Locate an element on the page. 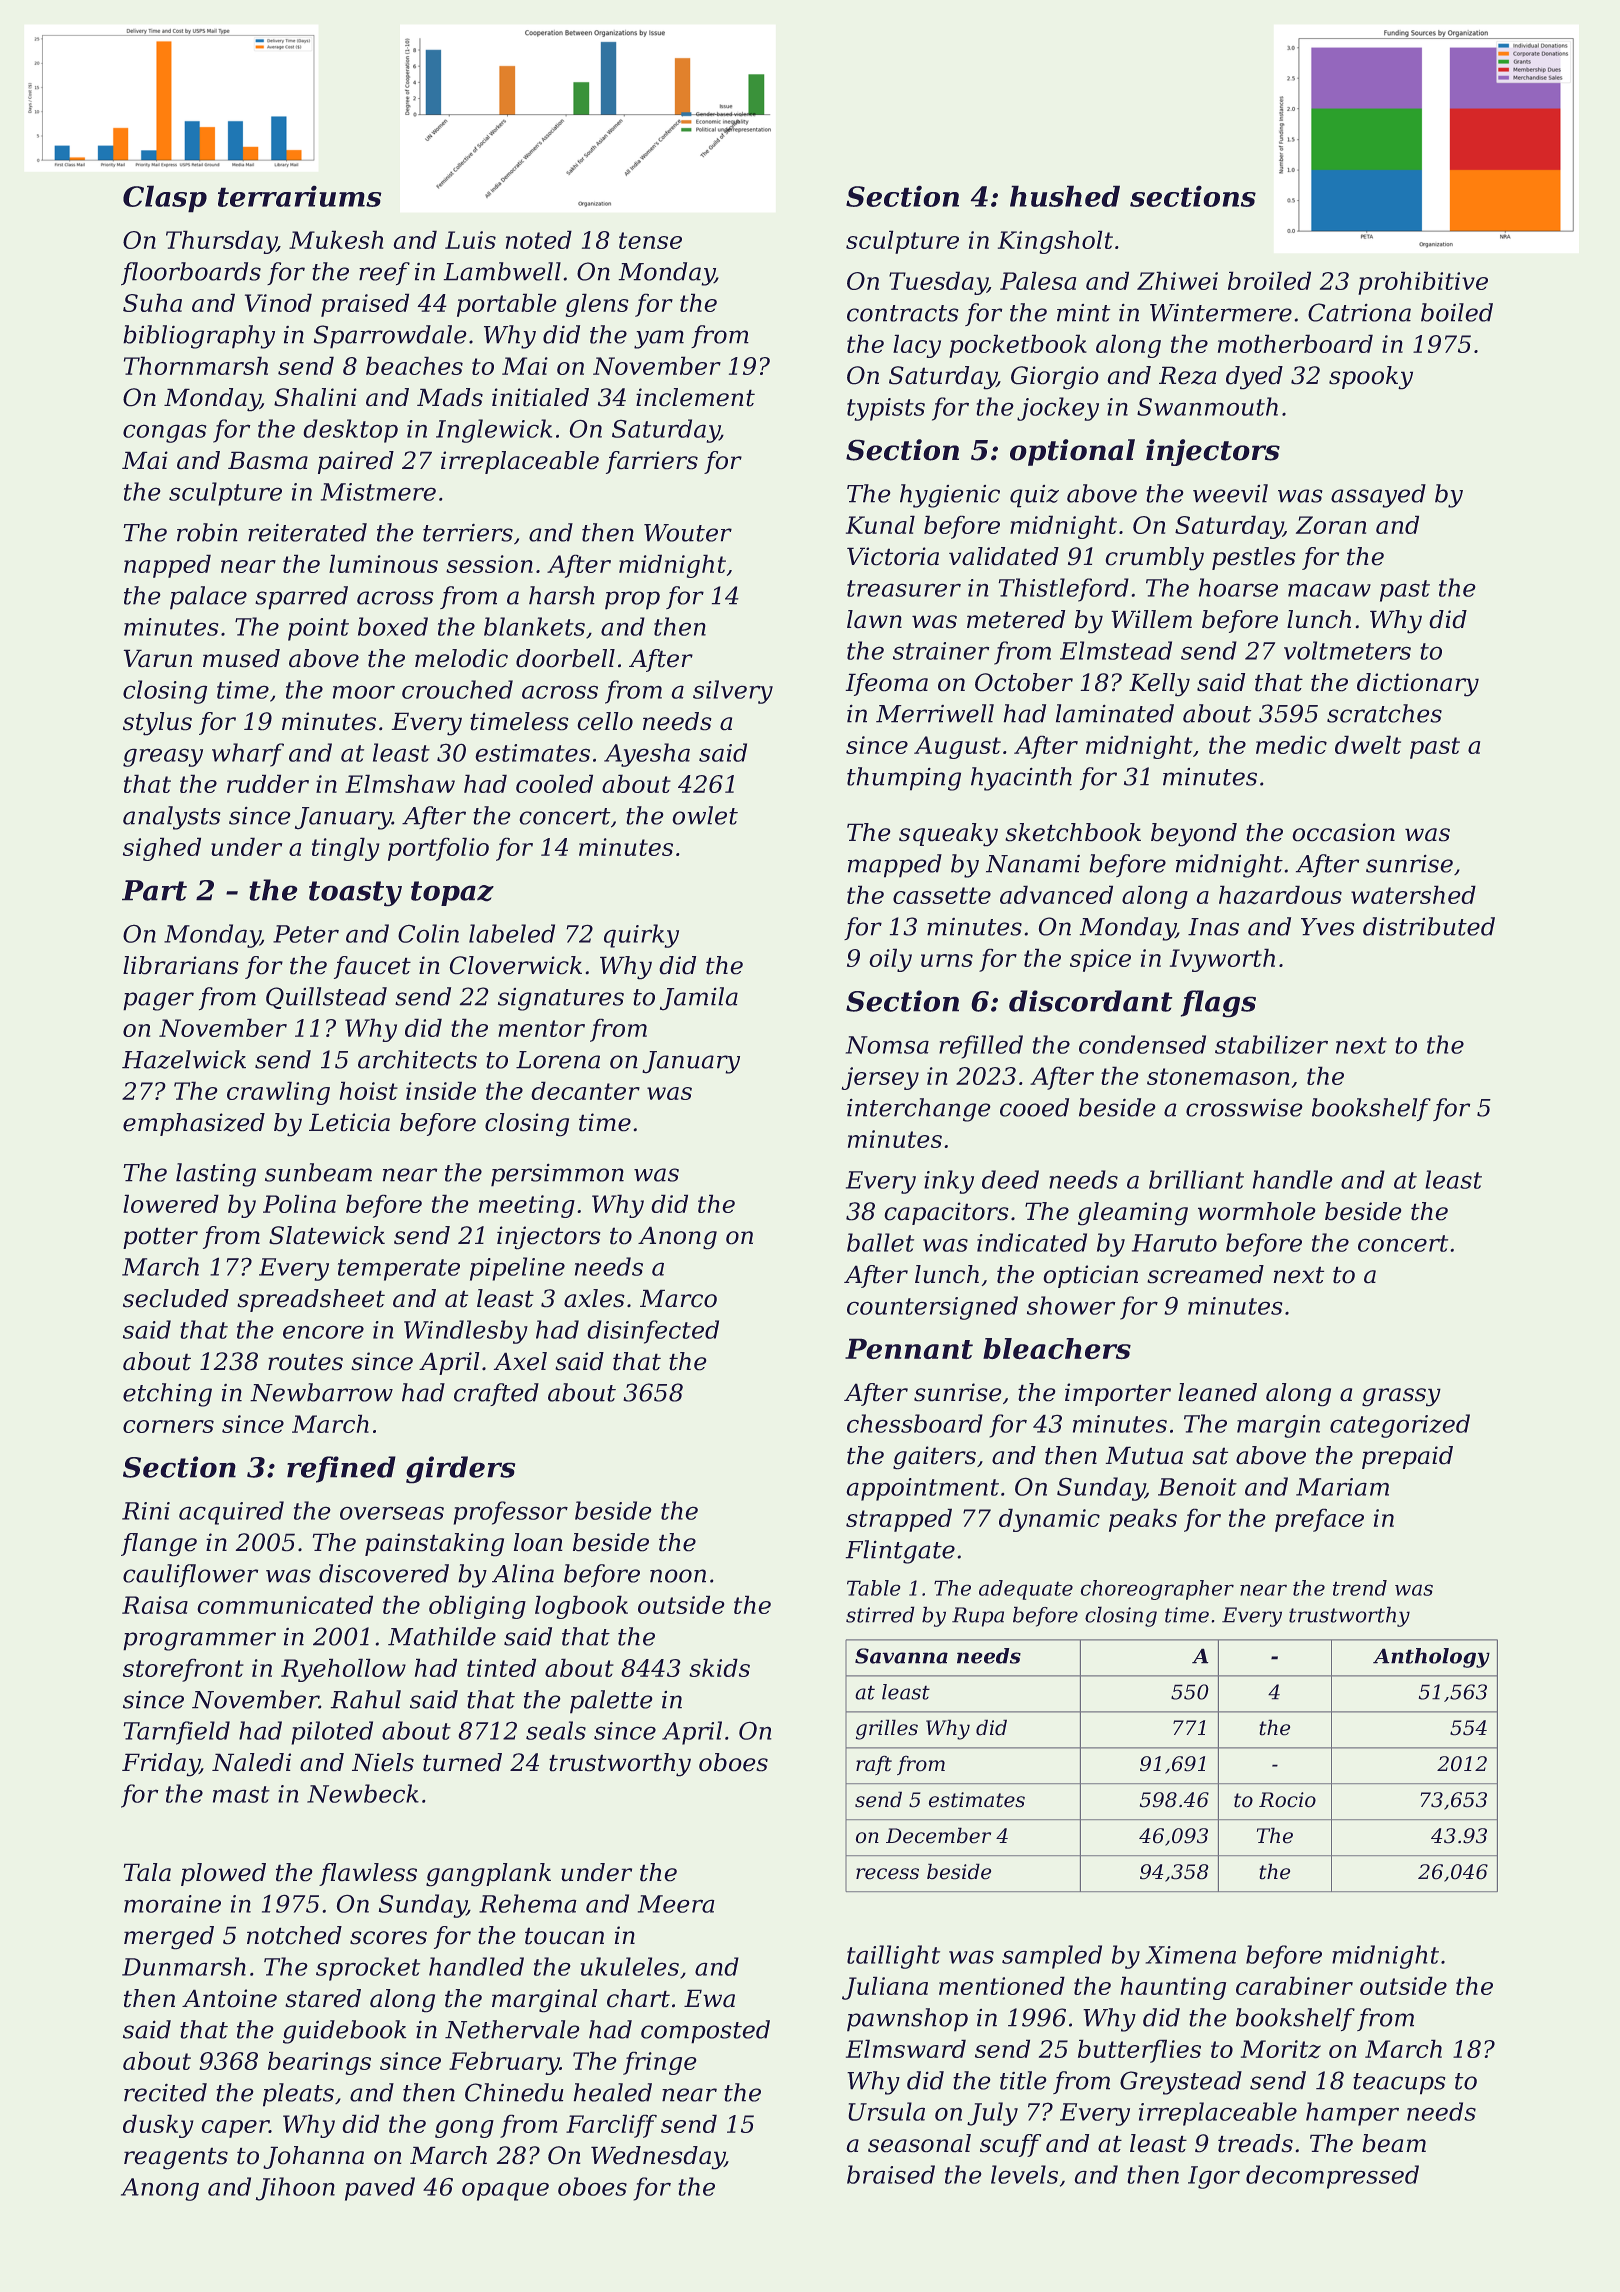 The height and width of the page is (2292, 1620). napped is located at coordinates (167, 566).
